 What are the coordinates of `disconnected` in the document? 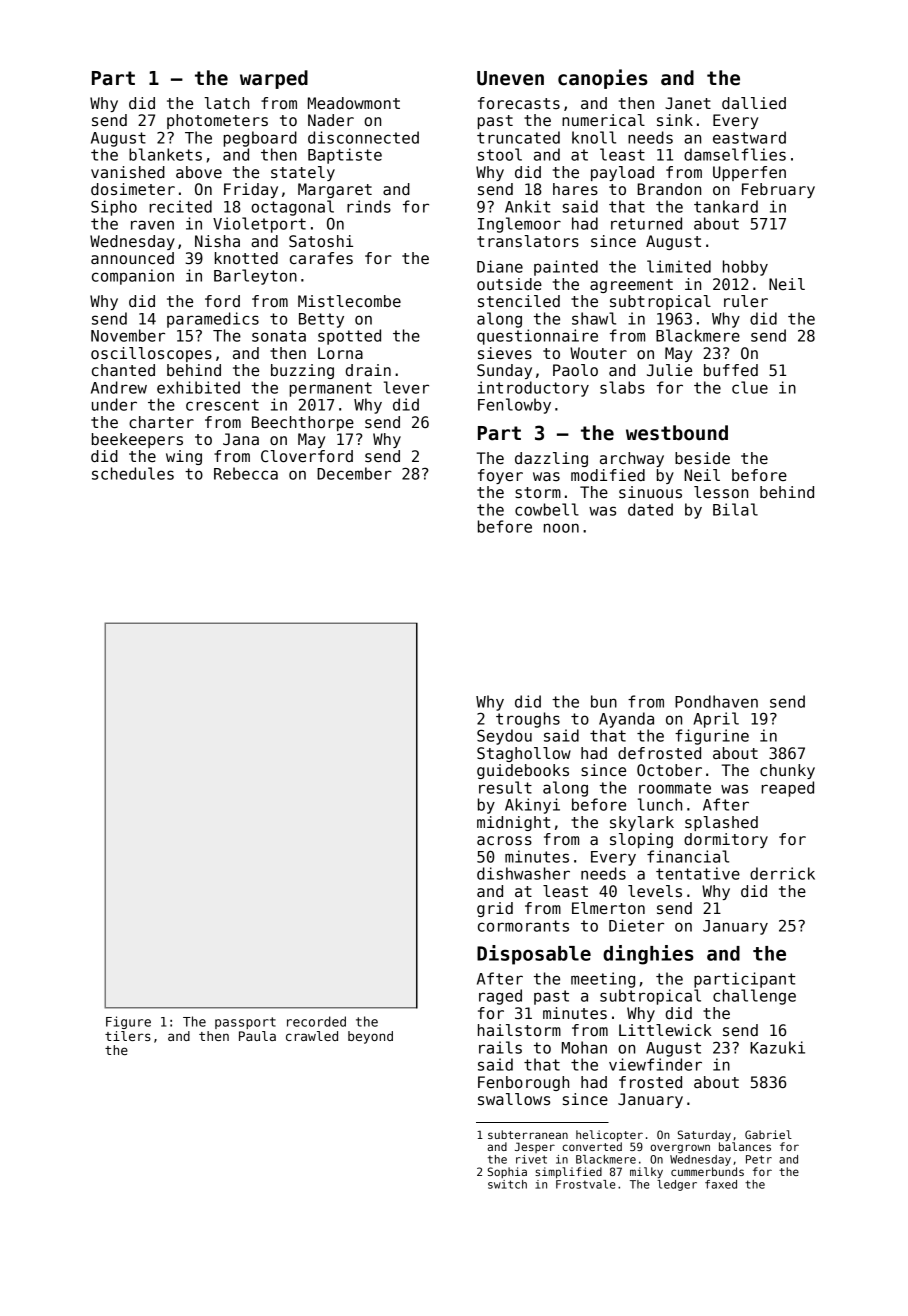 It's located at (363, 137).
